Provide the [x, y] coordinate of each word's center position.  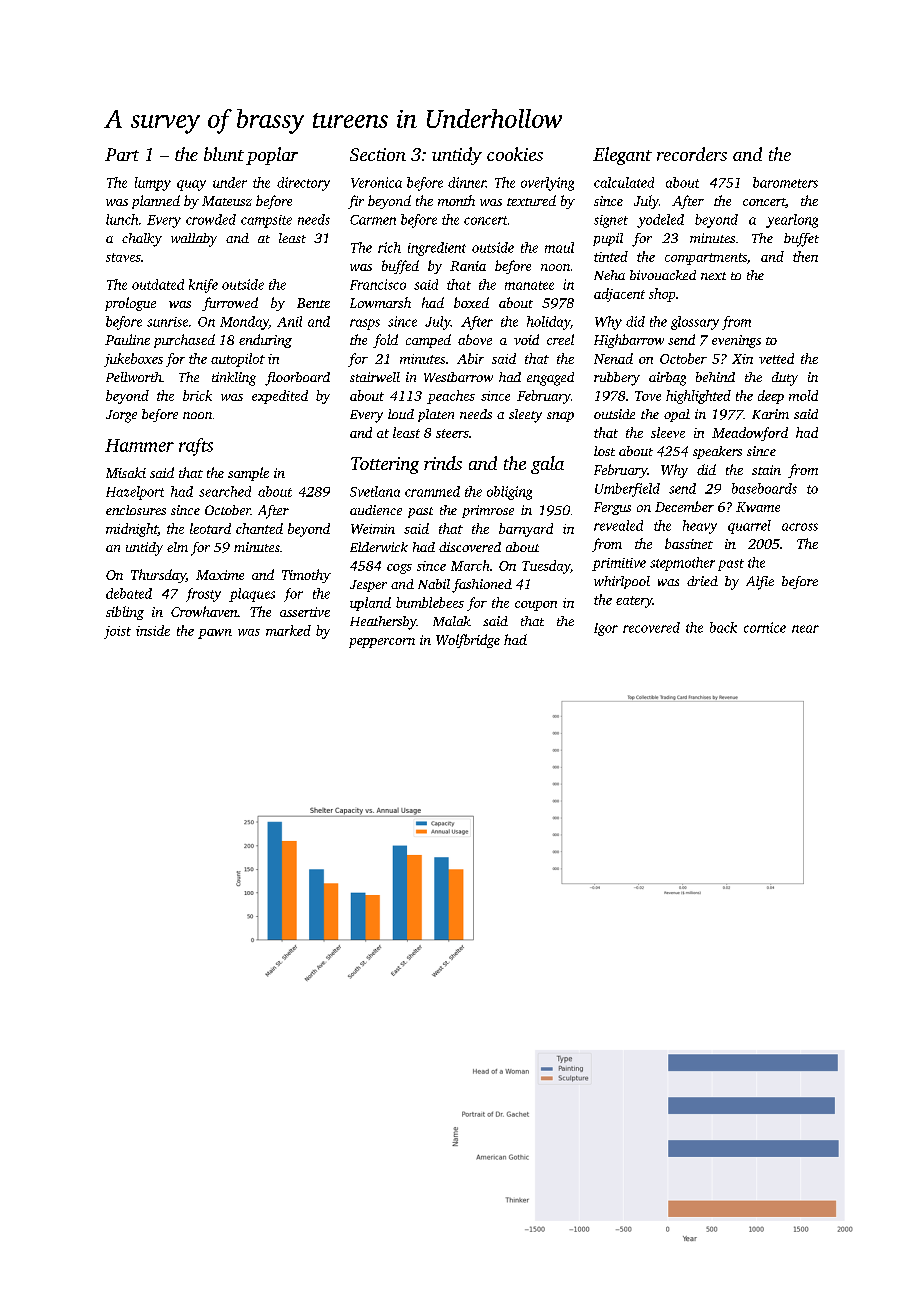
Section [378, 154]
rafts [196, 447]
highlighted [698, 397]
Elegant [622, 156]
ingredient [437, 249]
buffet [801, 240]
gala [547, 465]
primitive [619, 564]
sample [248, 474]
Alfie [760, 583]
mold [803, 395]
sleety [525, 416]
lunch [122, 219]
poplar [272, 156]
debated [129, 593]
